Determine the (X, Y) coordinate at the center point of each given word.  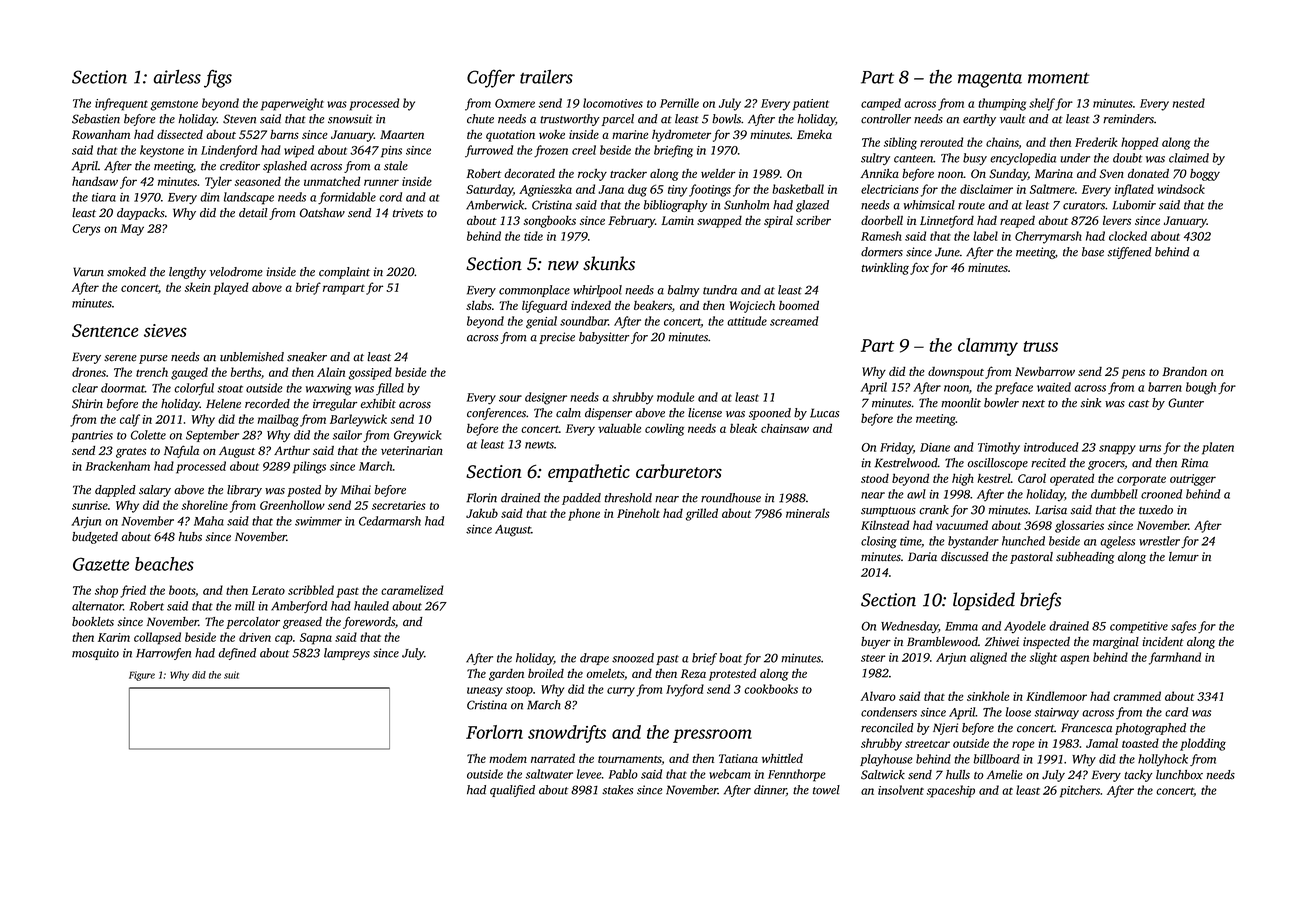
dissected (180, 134)
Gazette (101, 564)
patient (811, 105)
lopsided (984, 601)
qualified (512, 791)
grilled (702, 514)
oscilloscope (998, 464)
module (675, 397)
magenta (990, 80)
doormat (123, 388)
